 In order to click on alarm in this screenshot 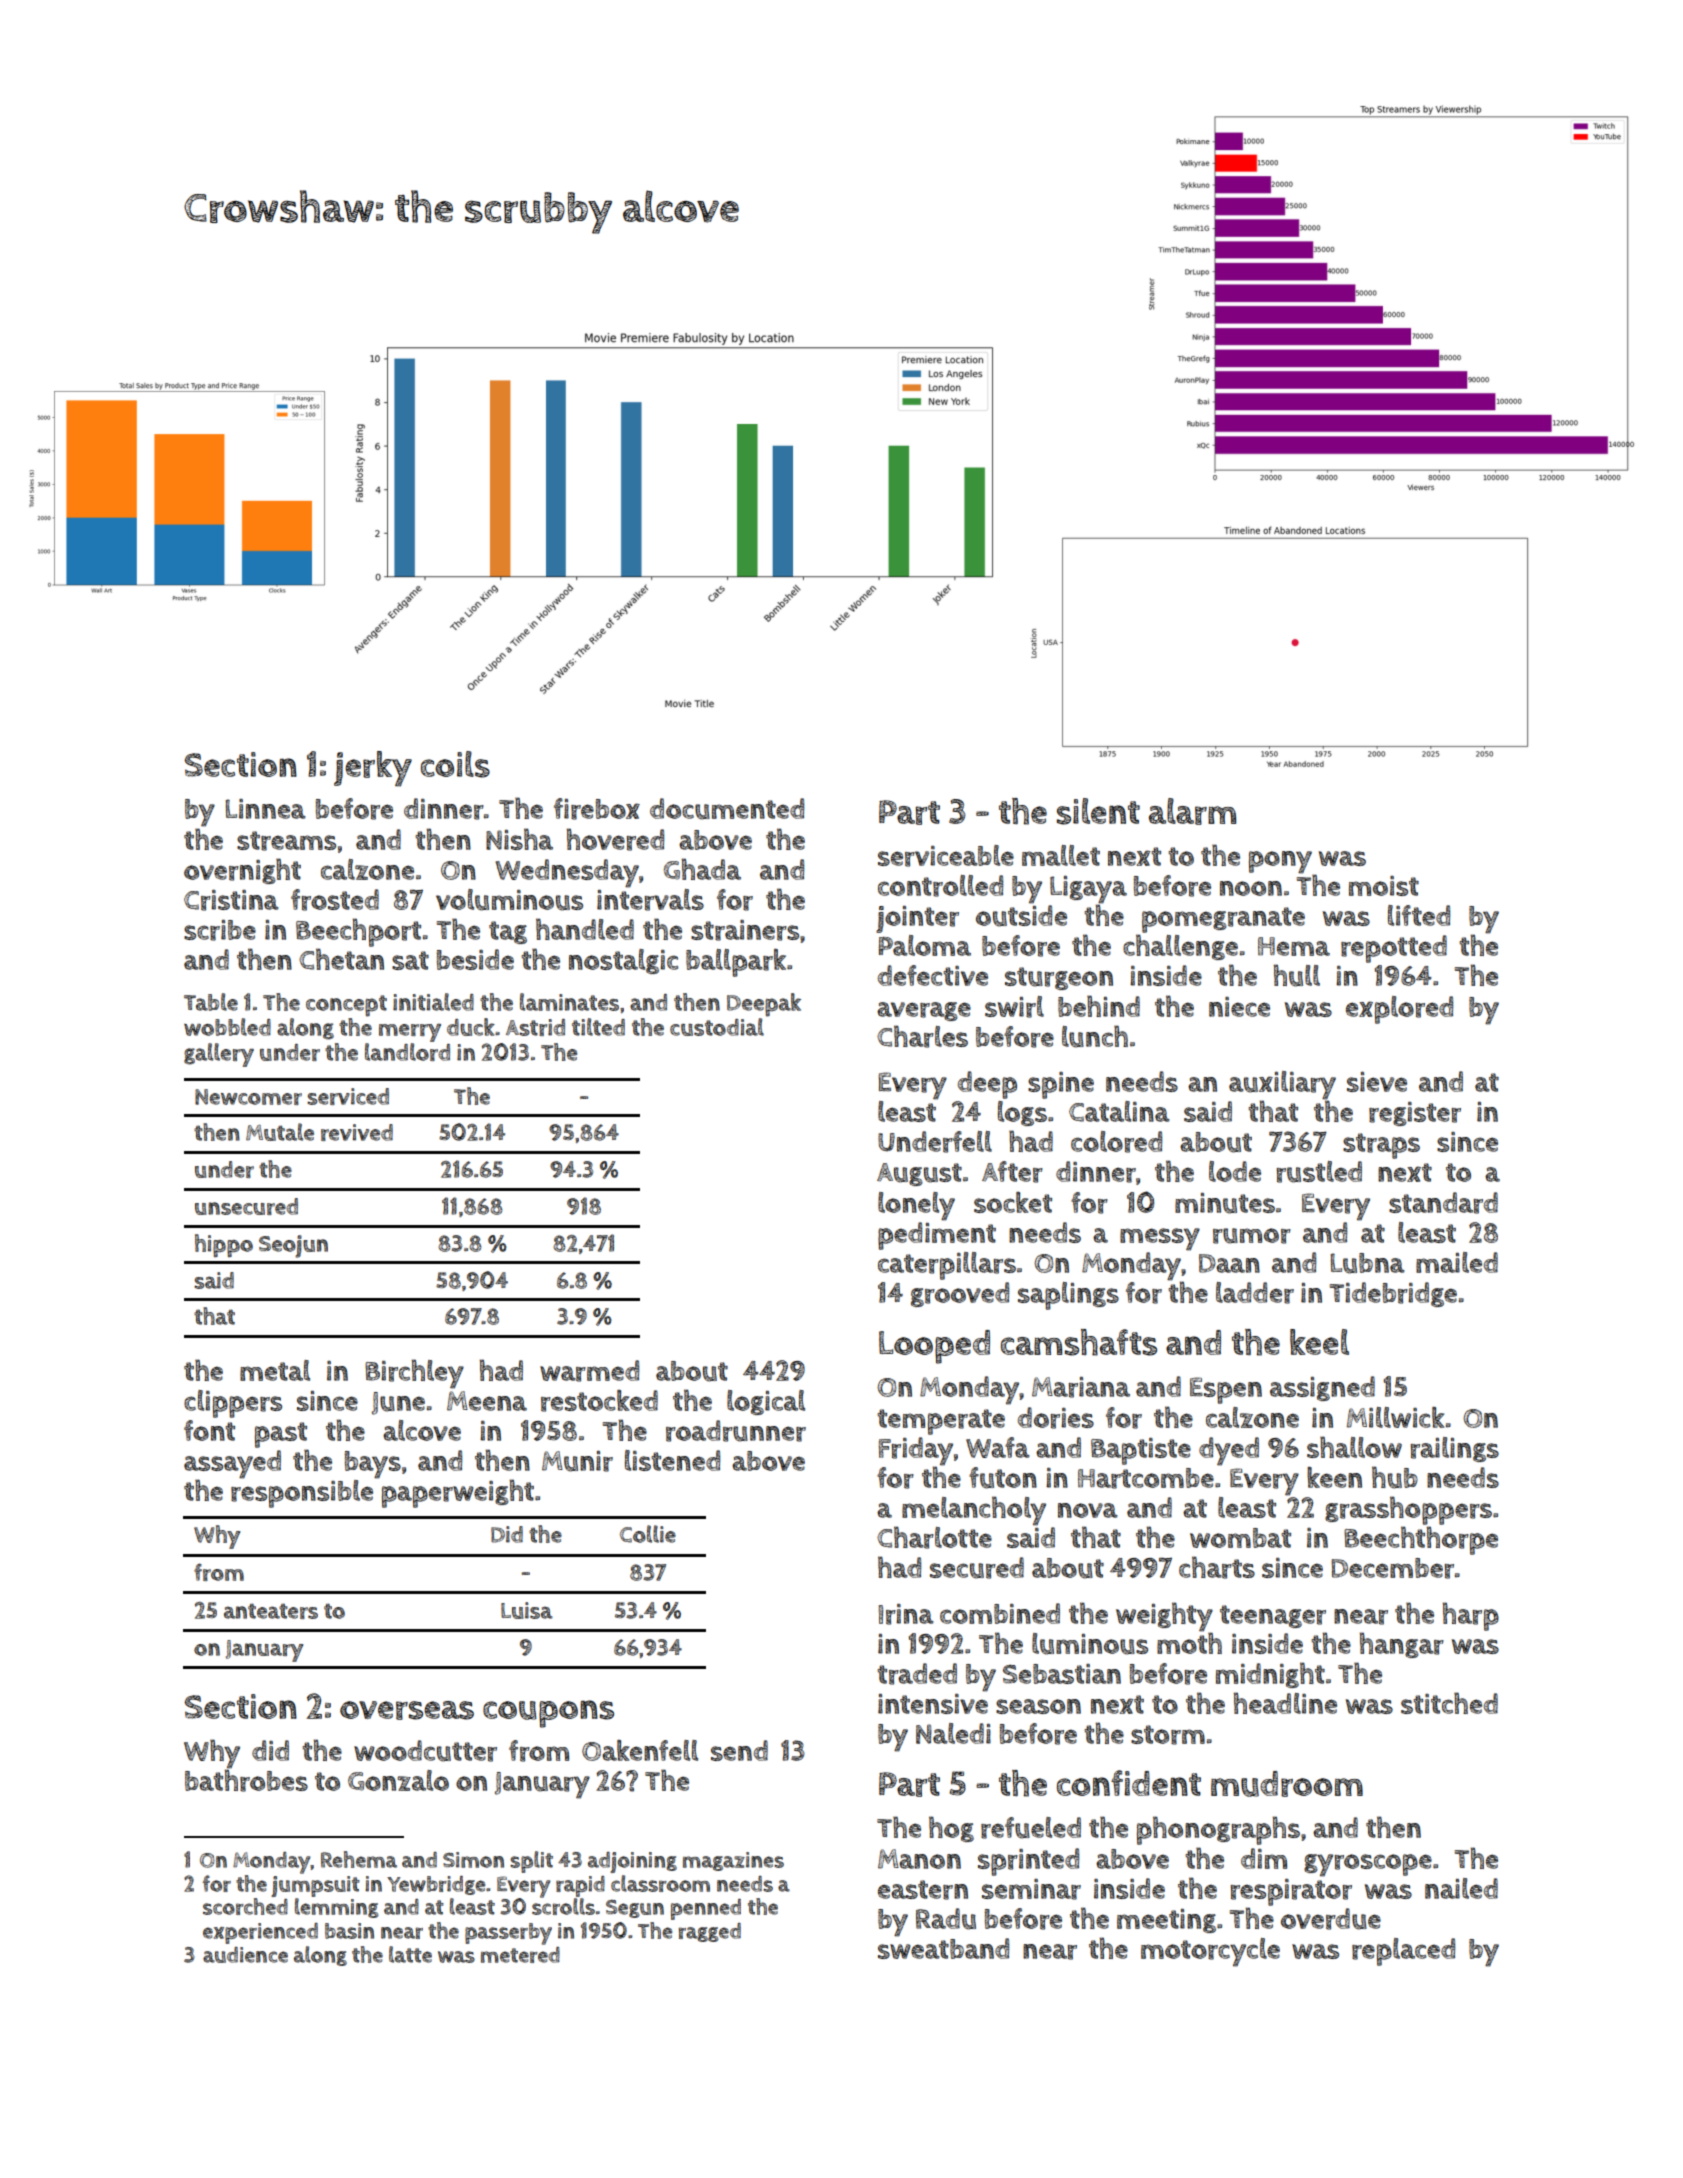, I will do `click(1192, 811)`.
